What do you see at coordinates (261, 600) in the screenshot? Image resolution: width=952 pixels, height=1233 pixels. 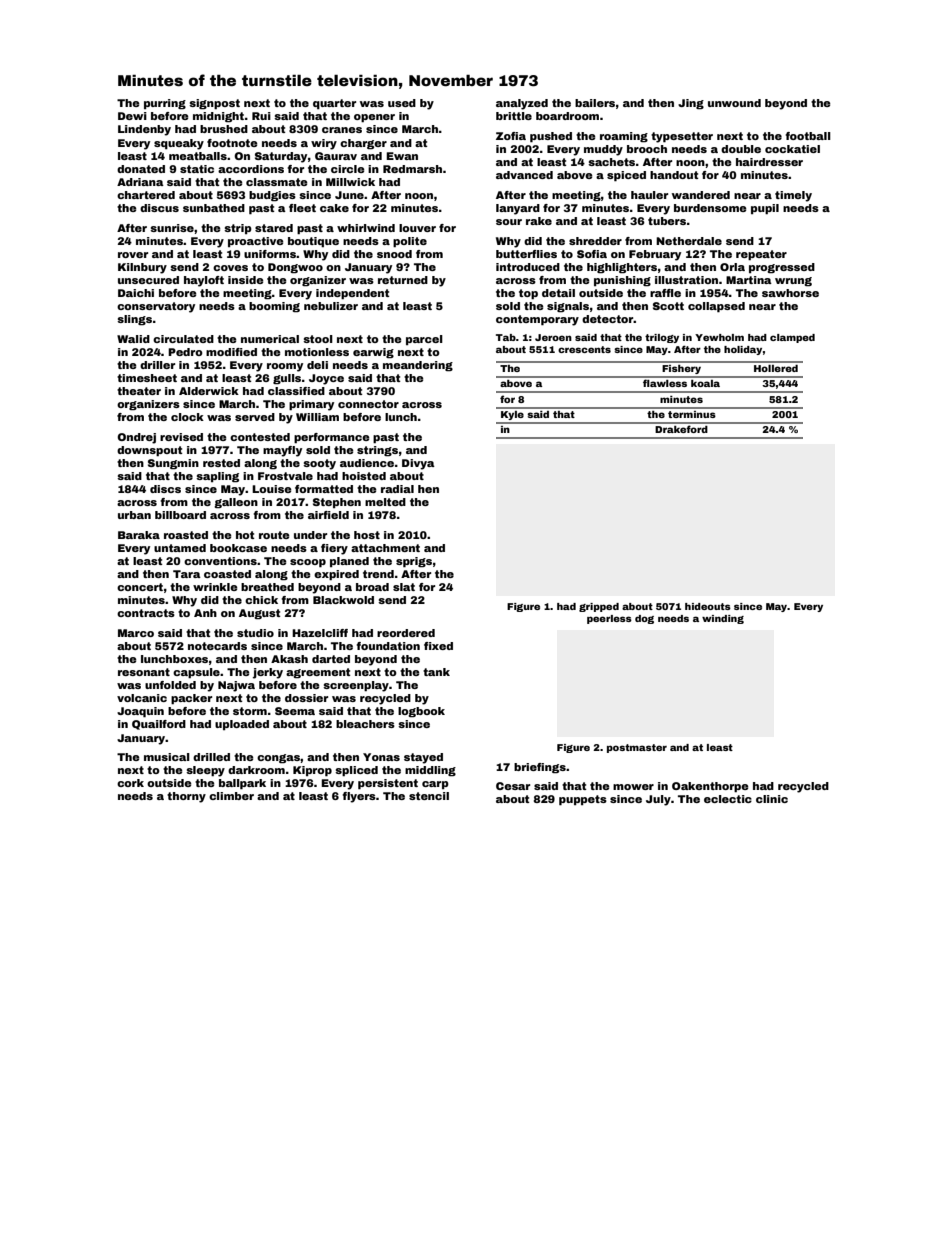 I see `chick` at bounding box center [261, 600].
